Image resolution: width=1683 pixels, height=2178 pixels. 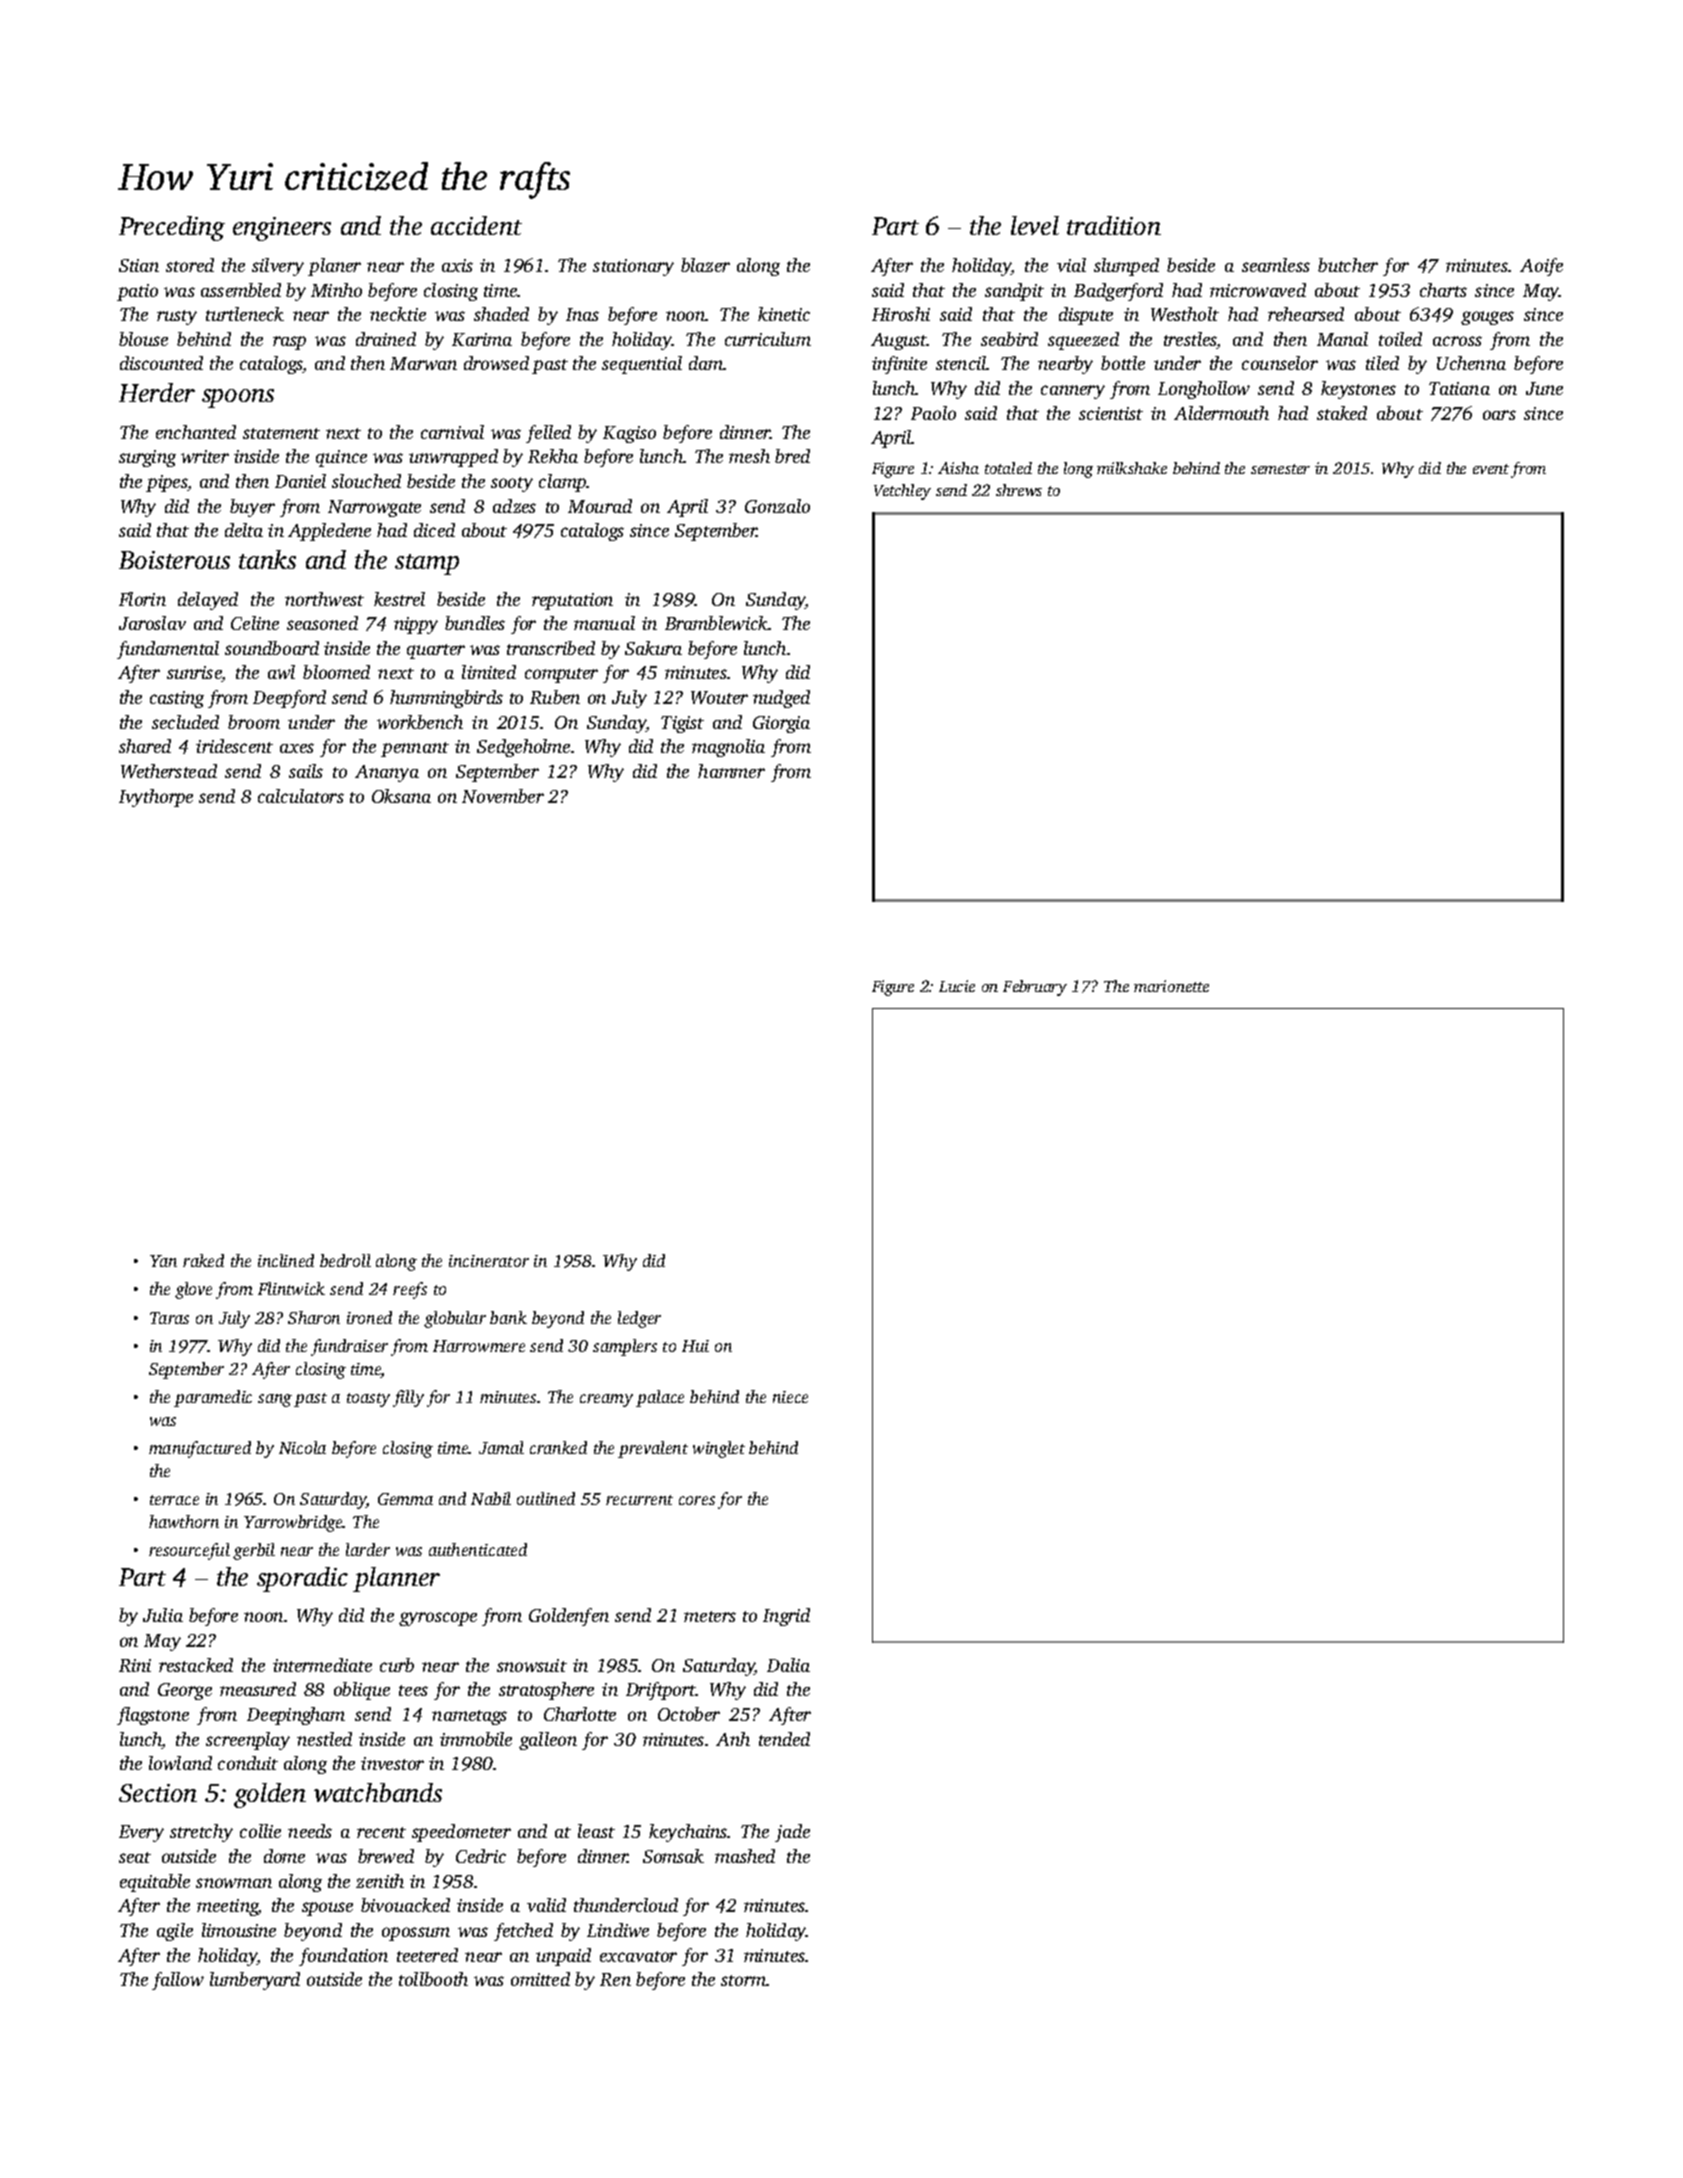 What do you see at coordinates (792, 1833) in the screenshot?
I see `jade` at bounding box center [792, 1833].
